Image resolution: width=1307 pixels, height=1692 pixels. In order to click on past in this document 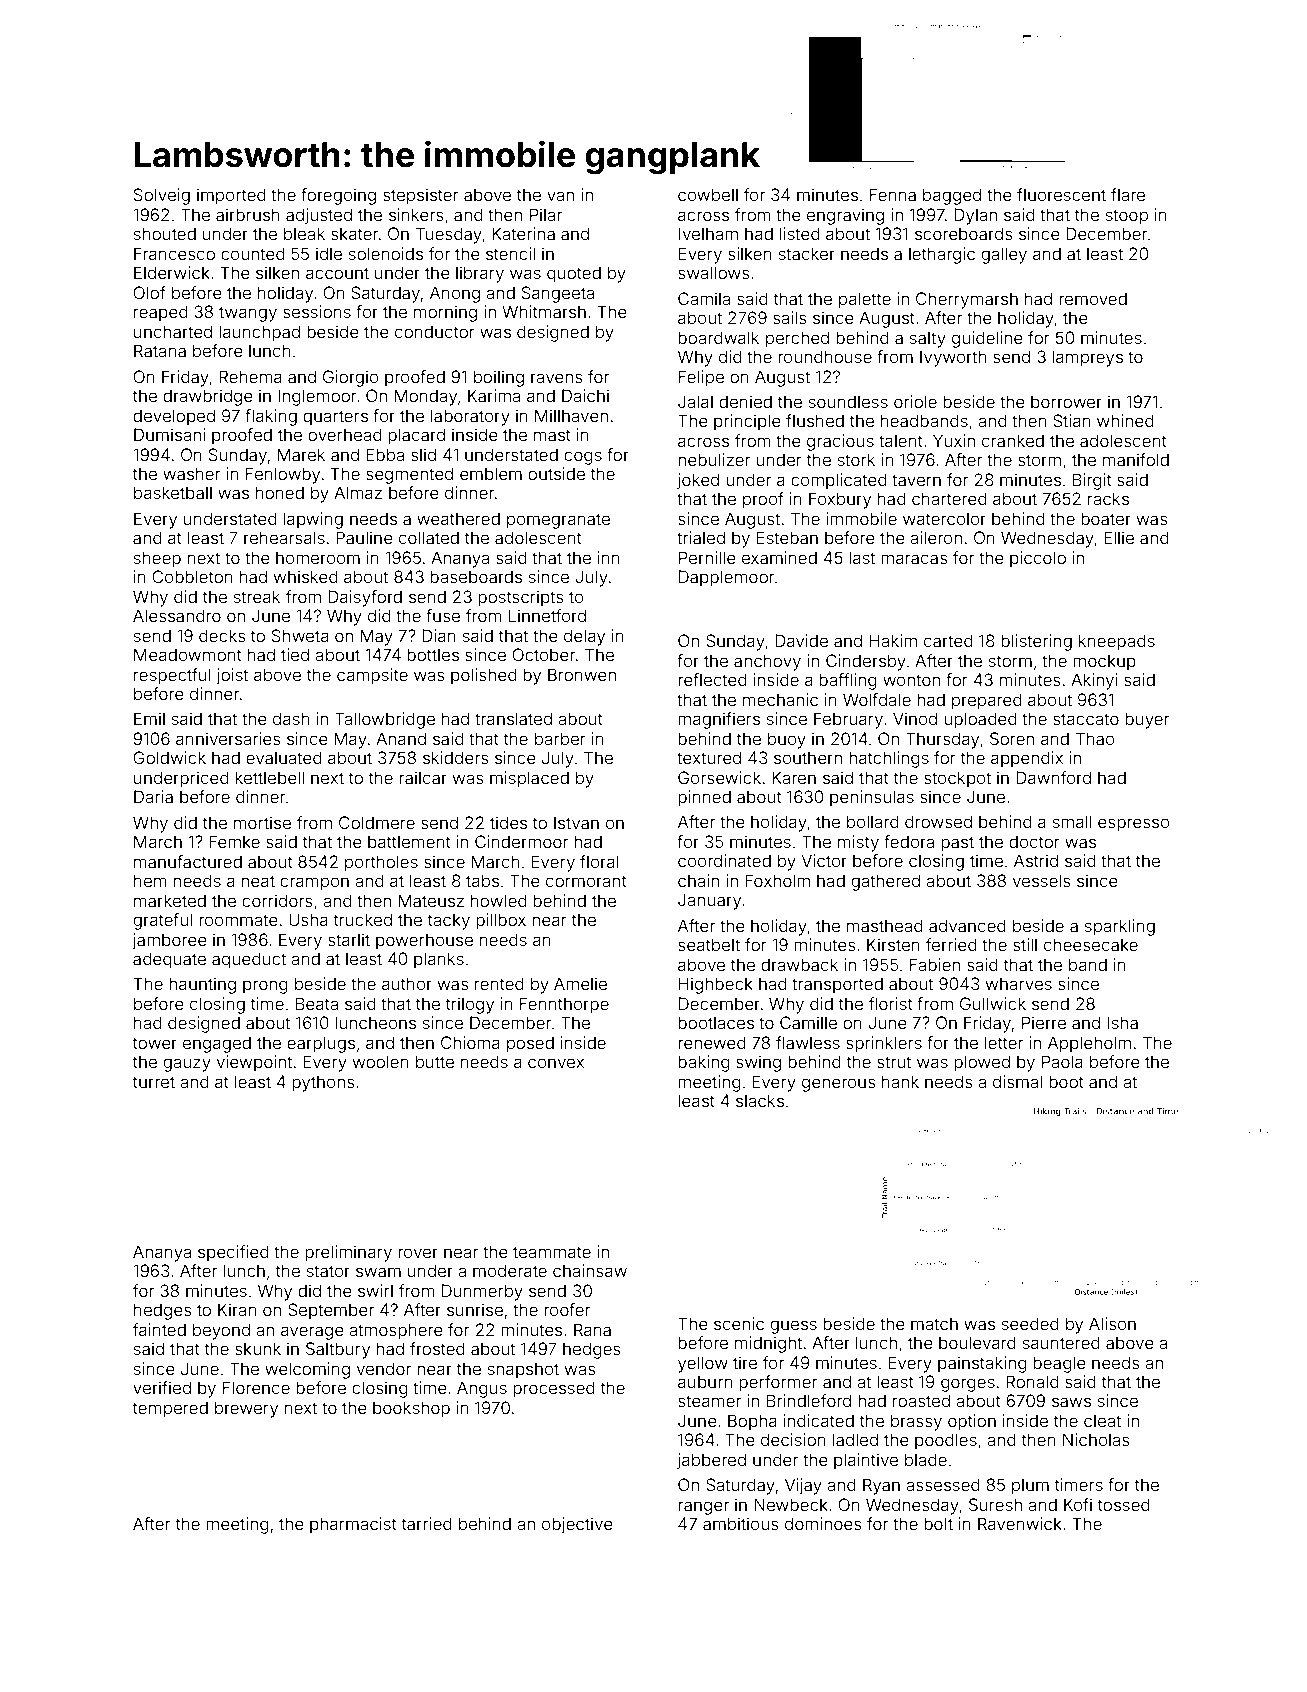, I will do `click(957, 844)`.
